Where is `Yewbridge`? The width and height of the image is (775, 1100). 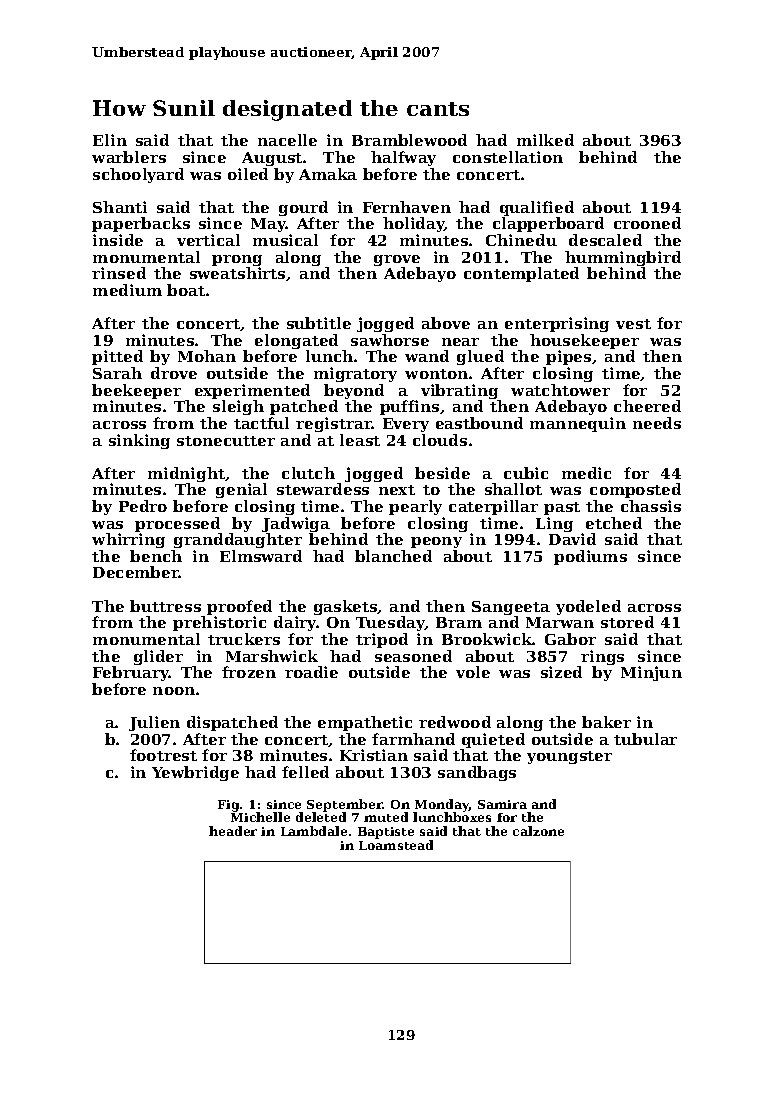 Yewbridge is located at coordinates (195, 773).
